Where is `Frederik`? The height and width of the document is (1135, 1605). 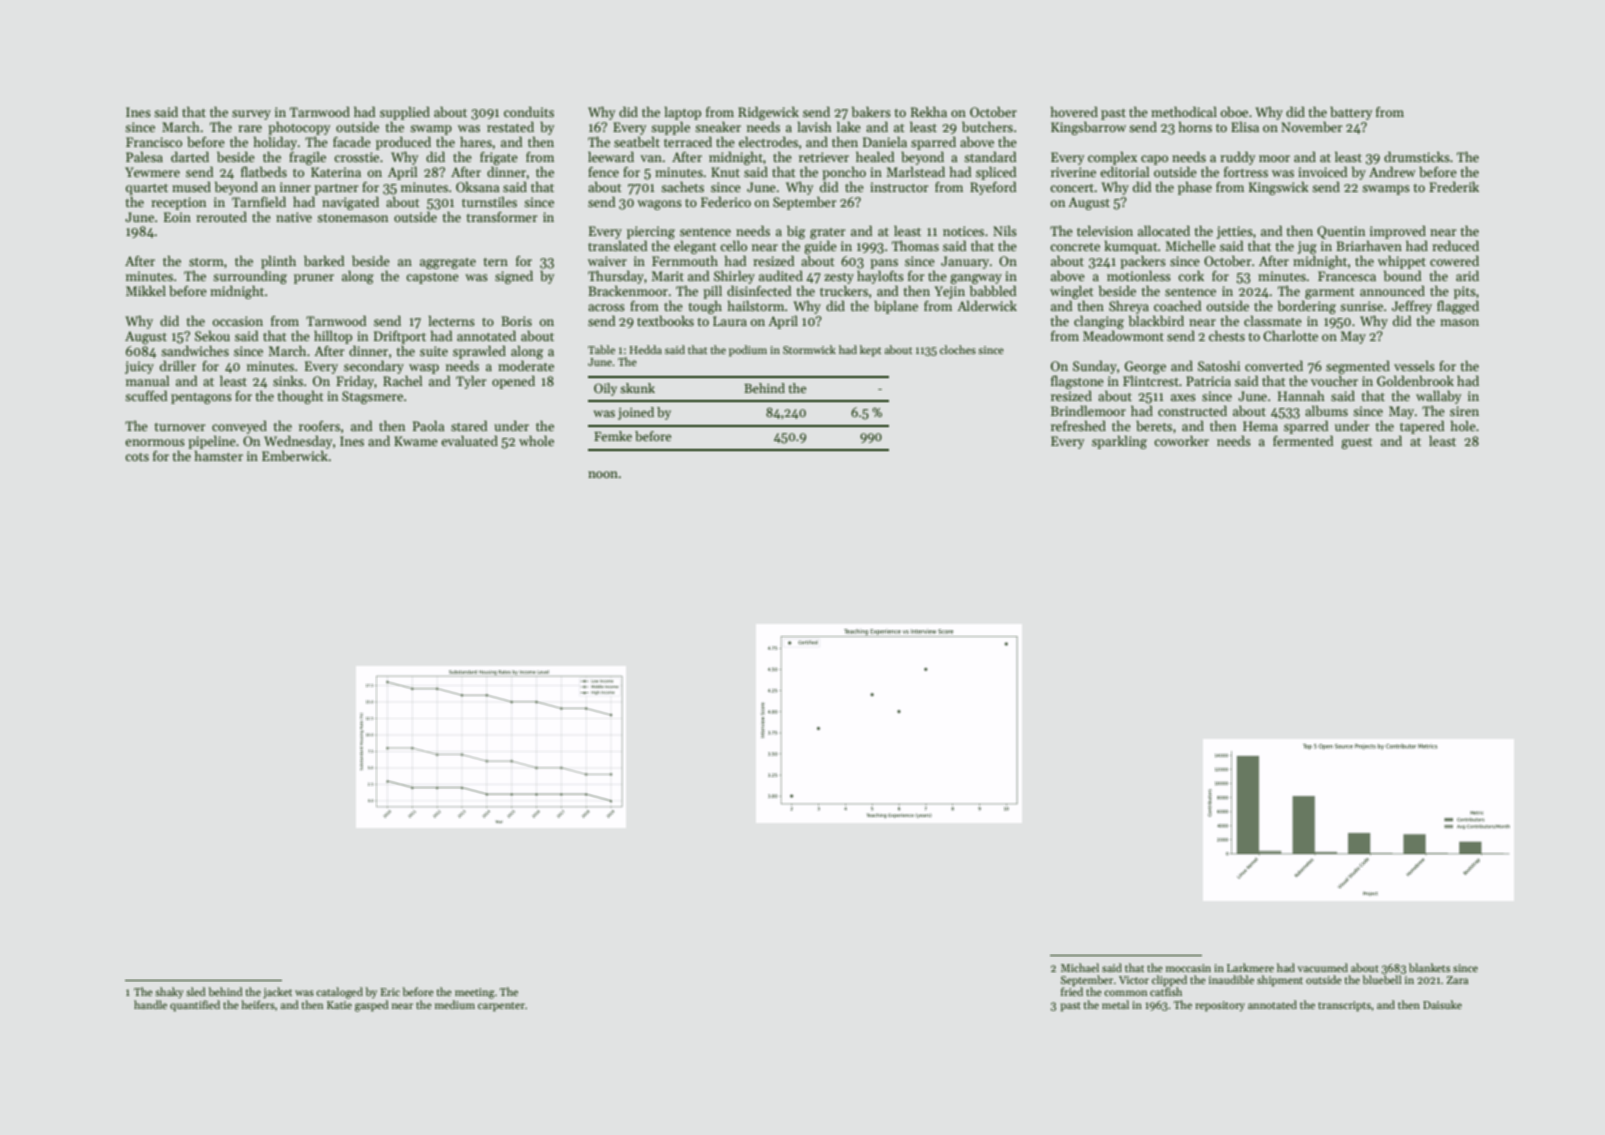
Frederik is located at coordinates (1454, 186).
